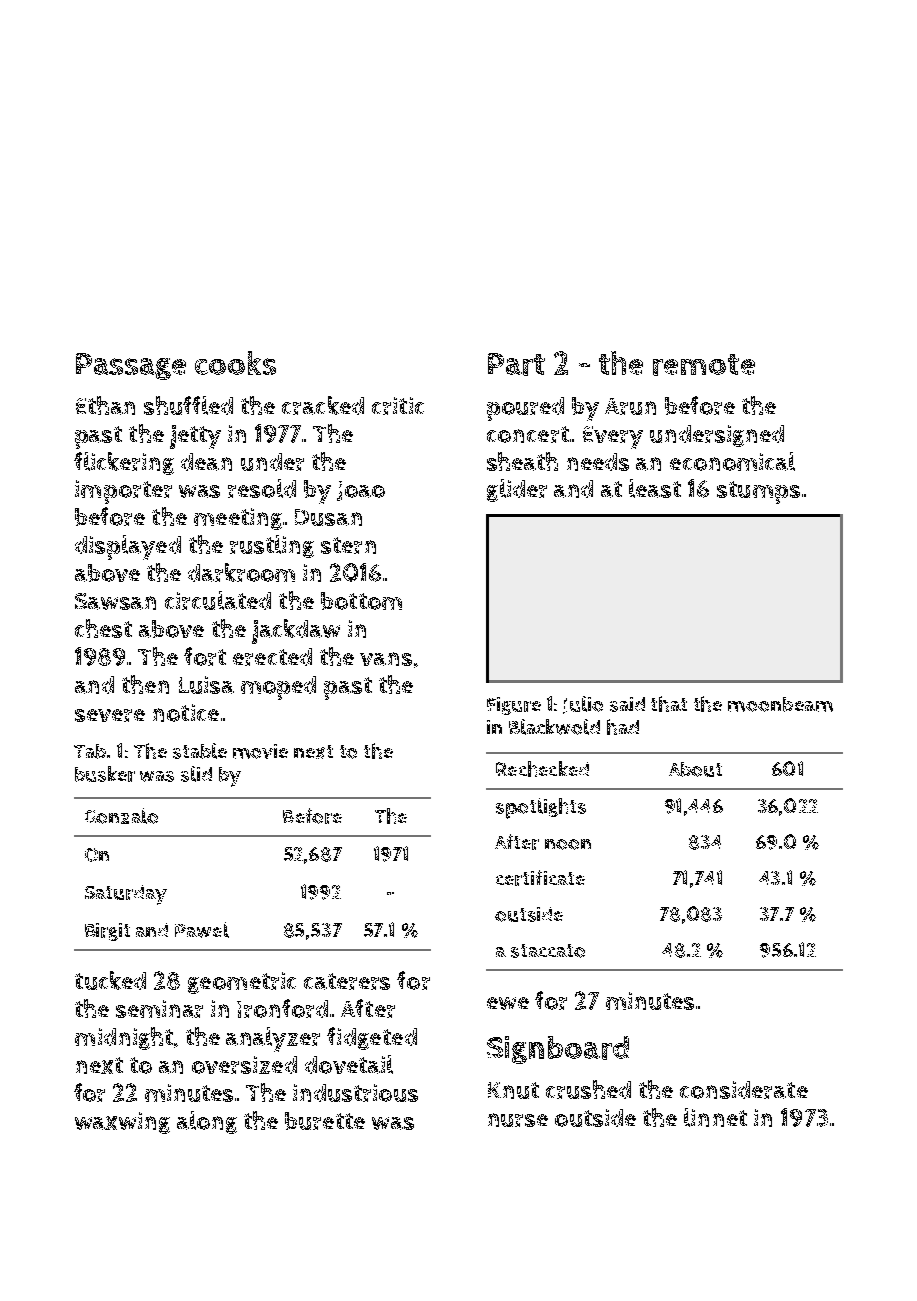 The height and width of the document is (1301, 917). What do you see at coordinates (513, 1090) in the document?
I see `Knut` at bounding box center [513, 1090].
